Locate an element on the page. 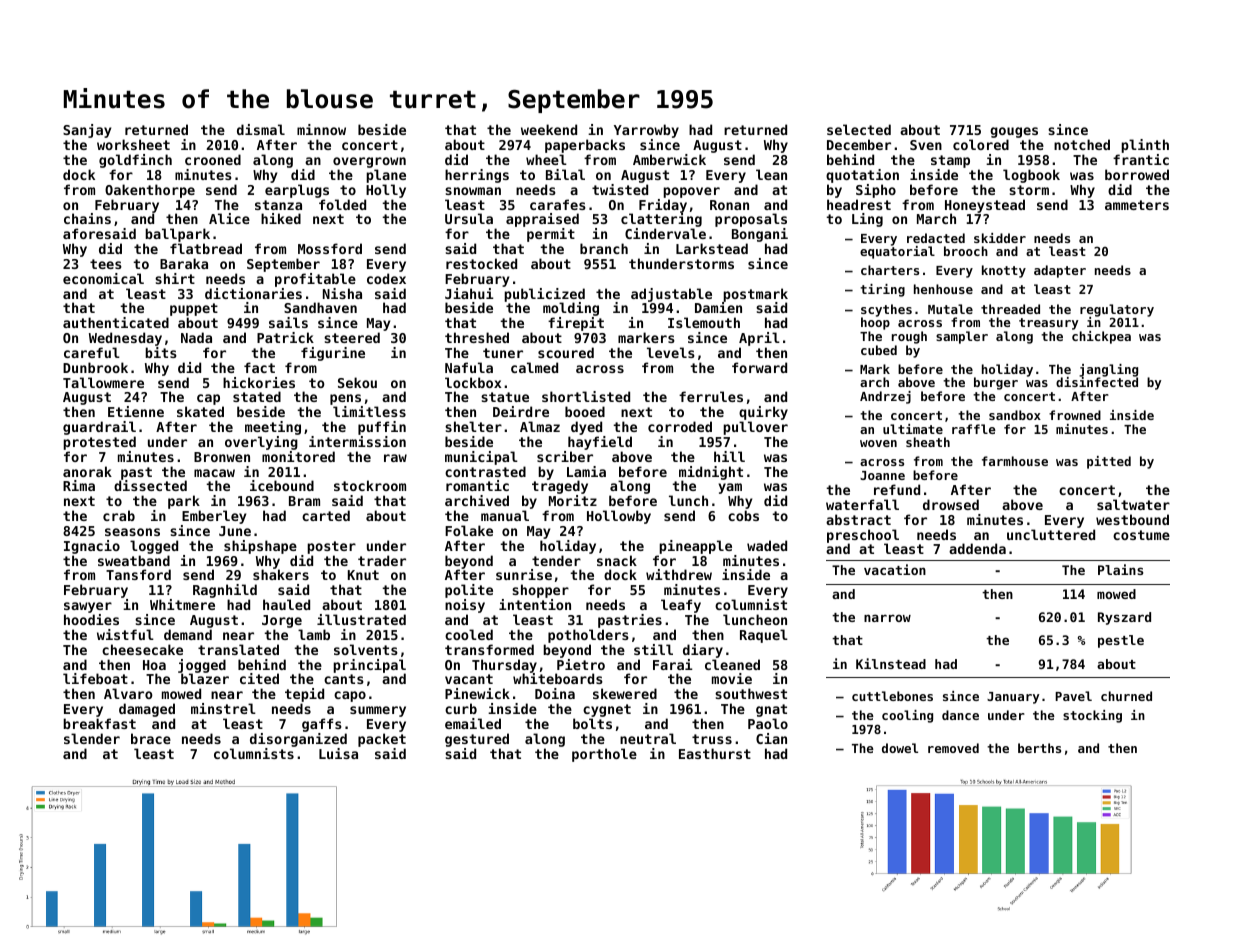 Image resolution: width=1233 pixels, height=952 pixels. regulatory is located at coordinates (1117, 310).
